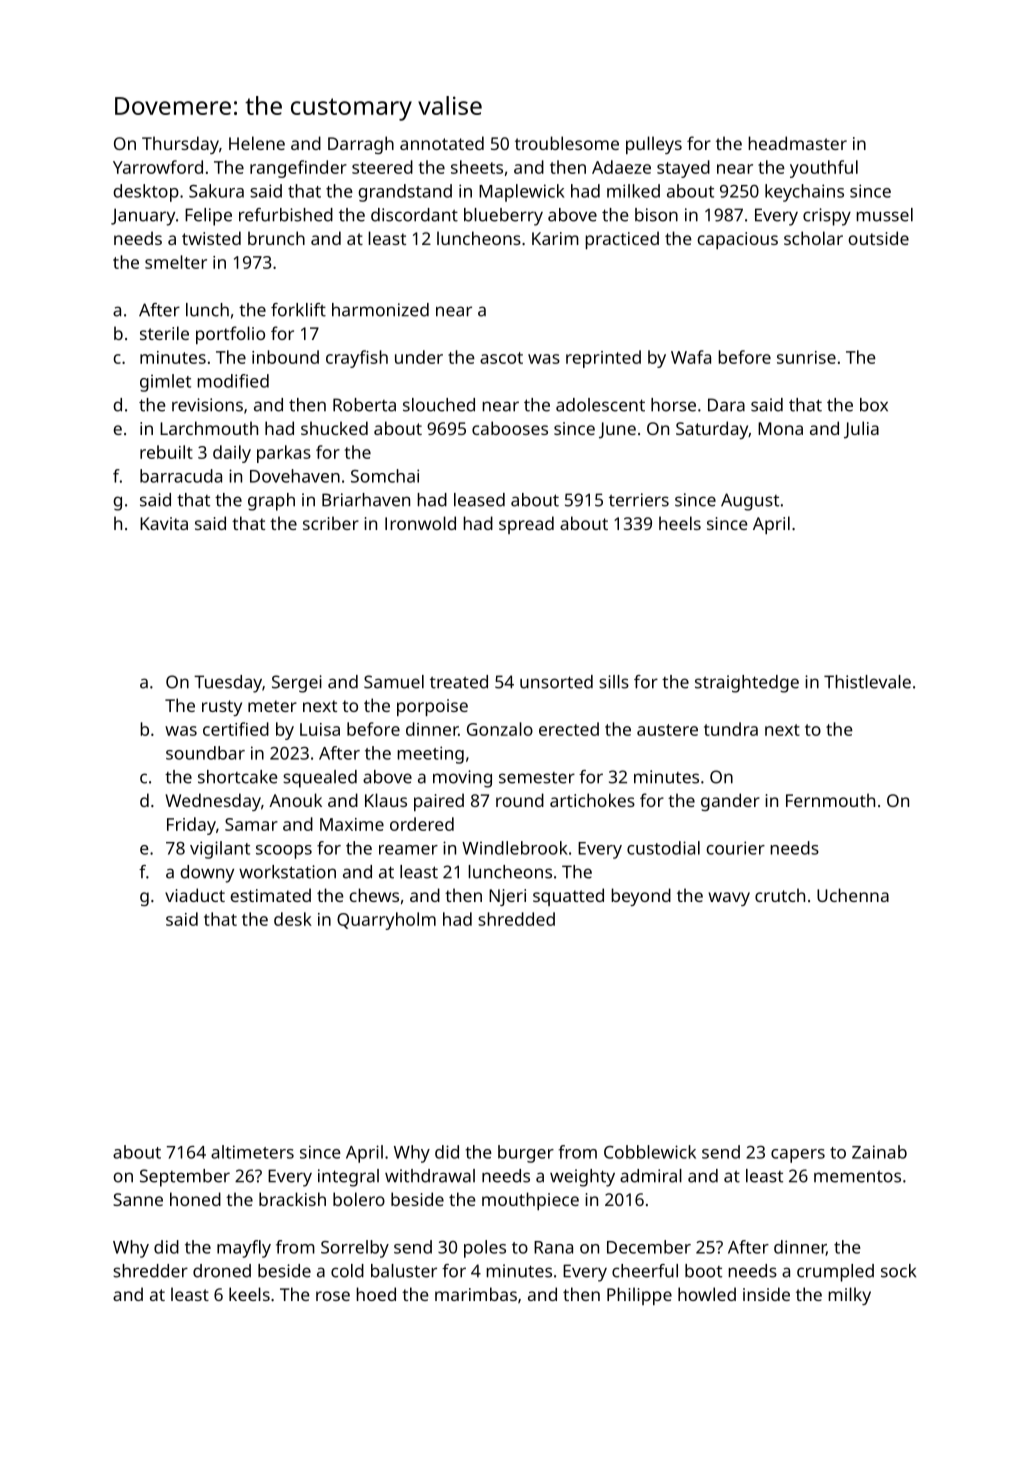 The image size is (1033, 1467). What do you see at coordinates (404, 1271) in the image?
I see `baluster` at bounding box center [404, 1271].
